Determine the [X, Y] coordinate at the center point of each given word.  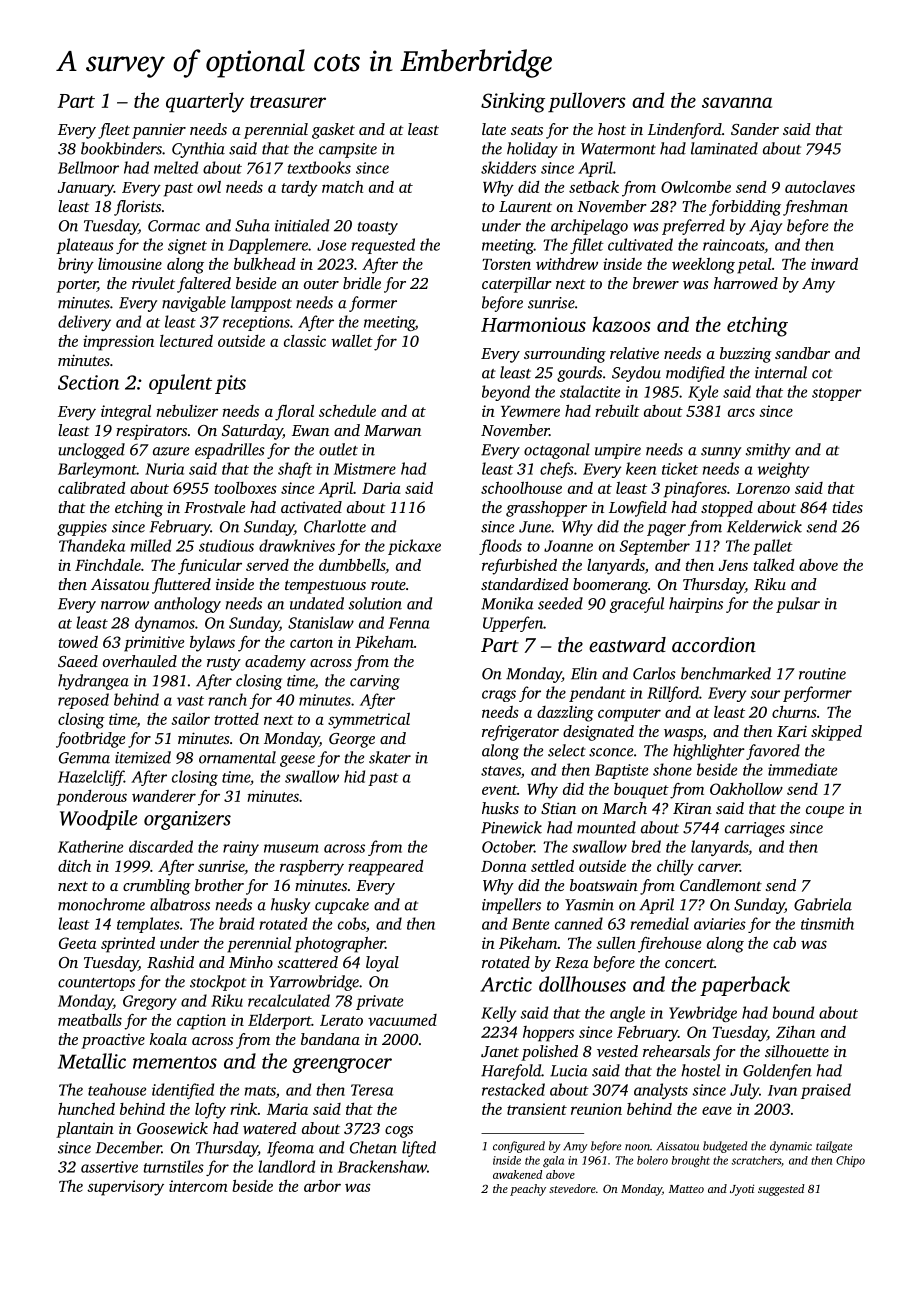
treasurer [288, 102]
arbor [322, 1186]
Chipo [850, 1161]
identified [183, 1091]
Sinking [513, 102]
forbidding [745, 208]
